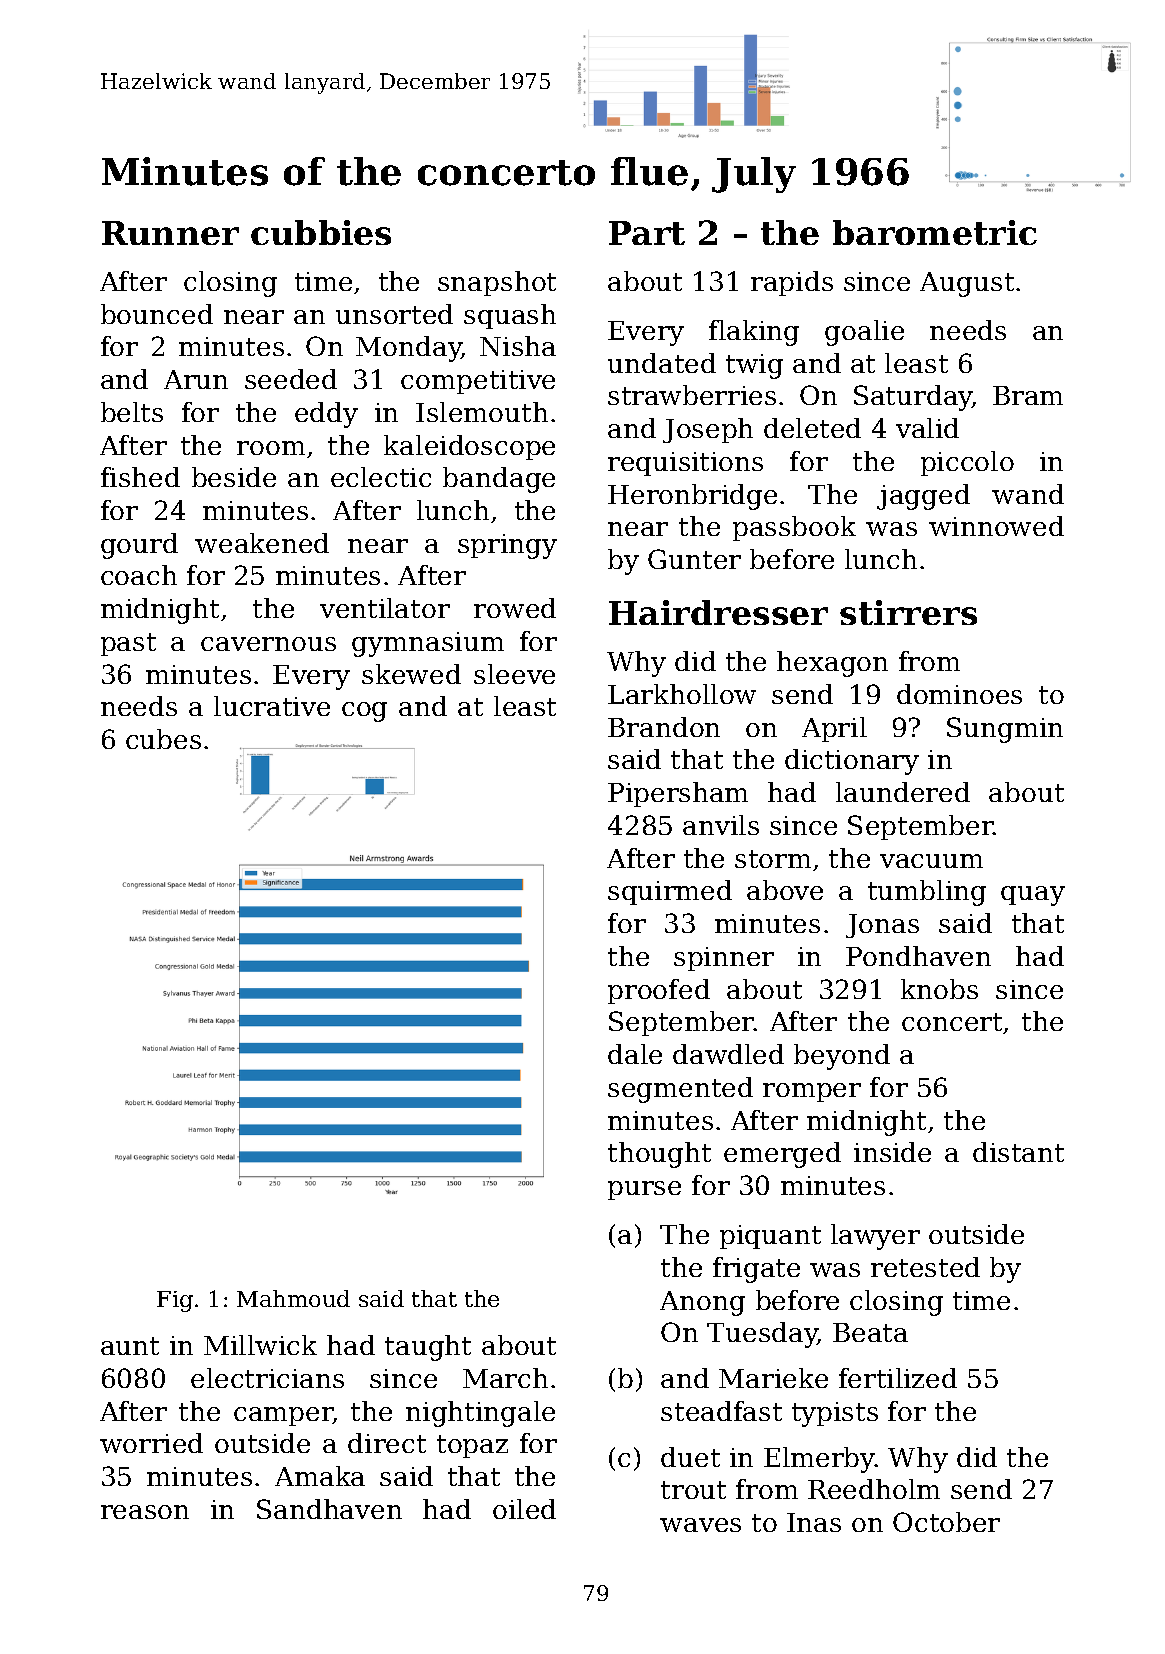 This page has height=1654, width=1165. I want to click on cubbies, so click(321, 232).
